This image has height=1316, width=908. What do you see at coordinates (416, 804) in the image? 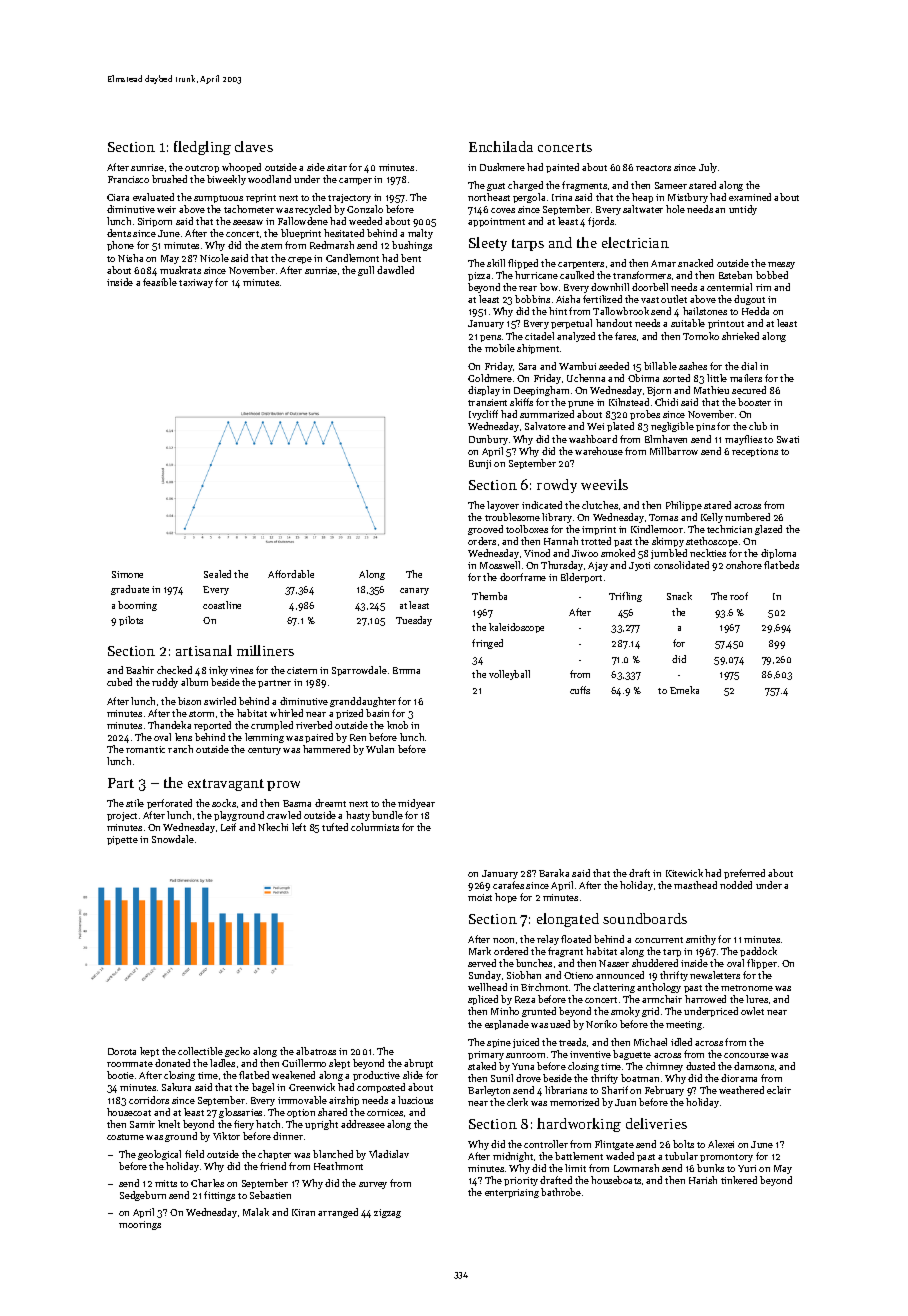
I see `midyear` at bounding box center [416, 804].
